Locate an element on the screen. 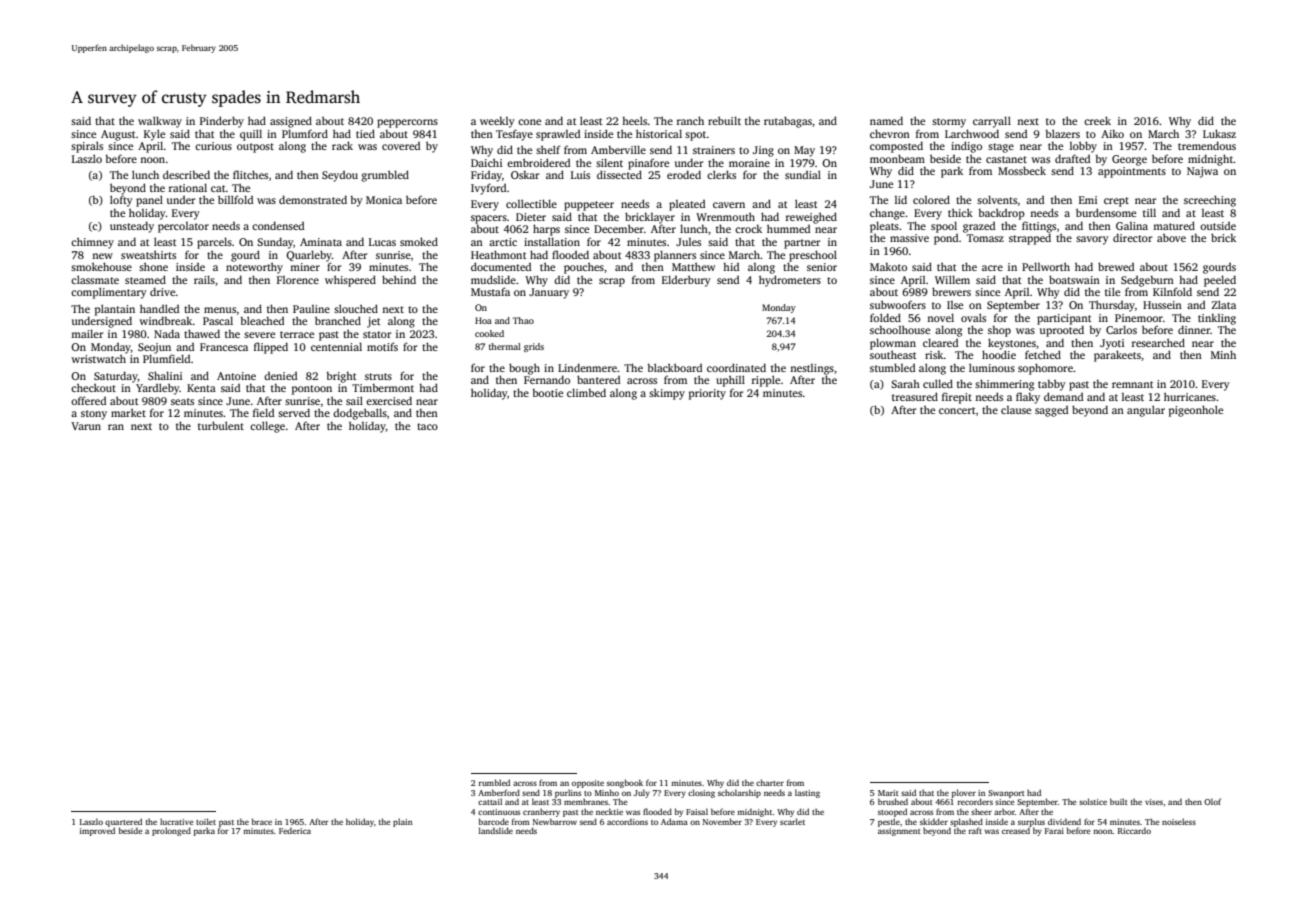  skimpy is located at coordinates (667, 394).
